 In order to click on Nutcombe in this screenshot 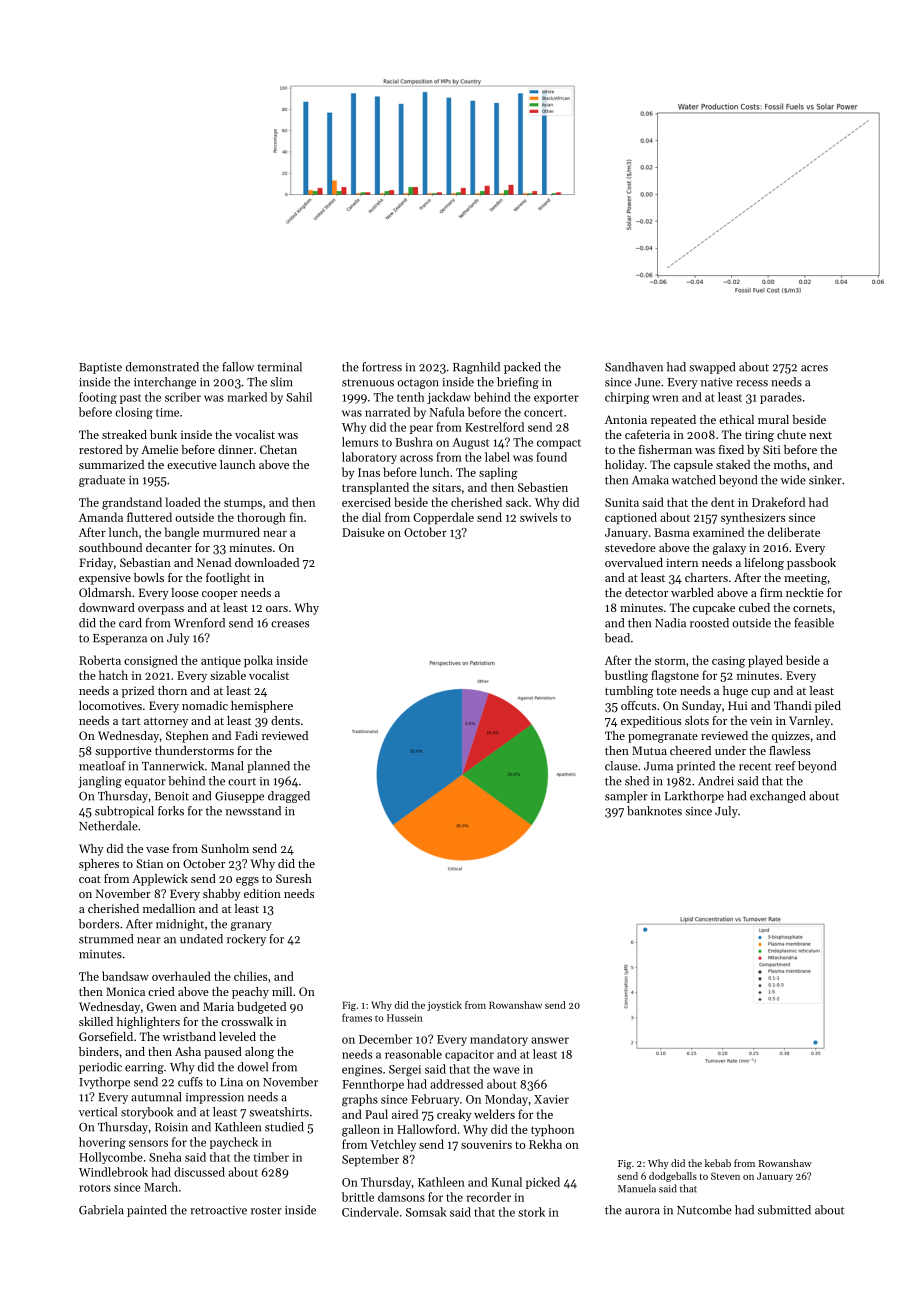, I will do `click(704, 1210)`.
